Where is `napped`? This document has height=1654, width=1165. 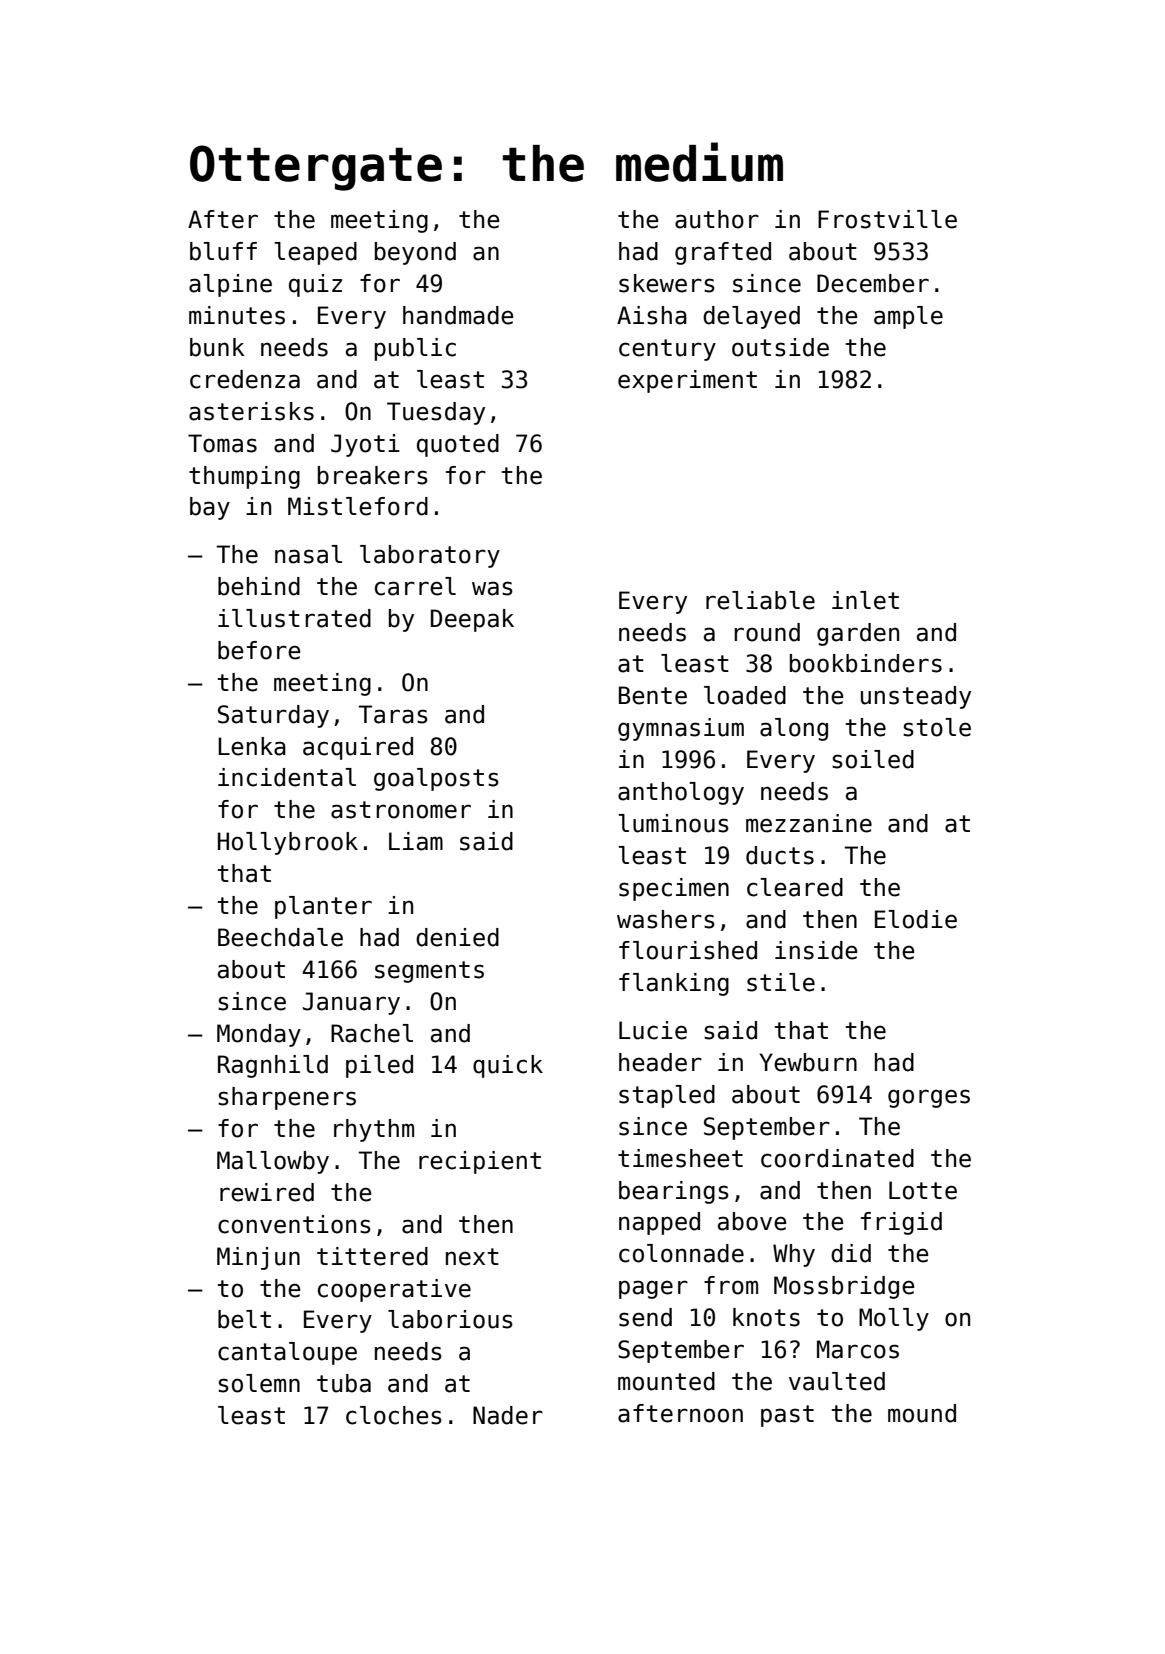 napped is located at coordinates (659, 1223).
